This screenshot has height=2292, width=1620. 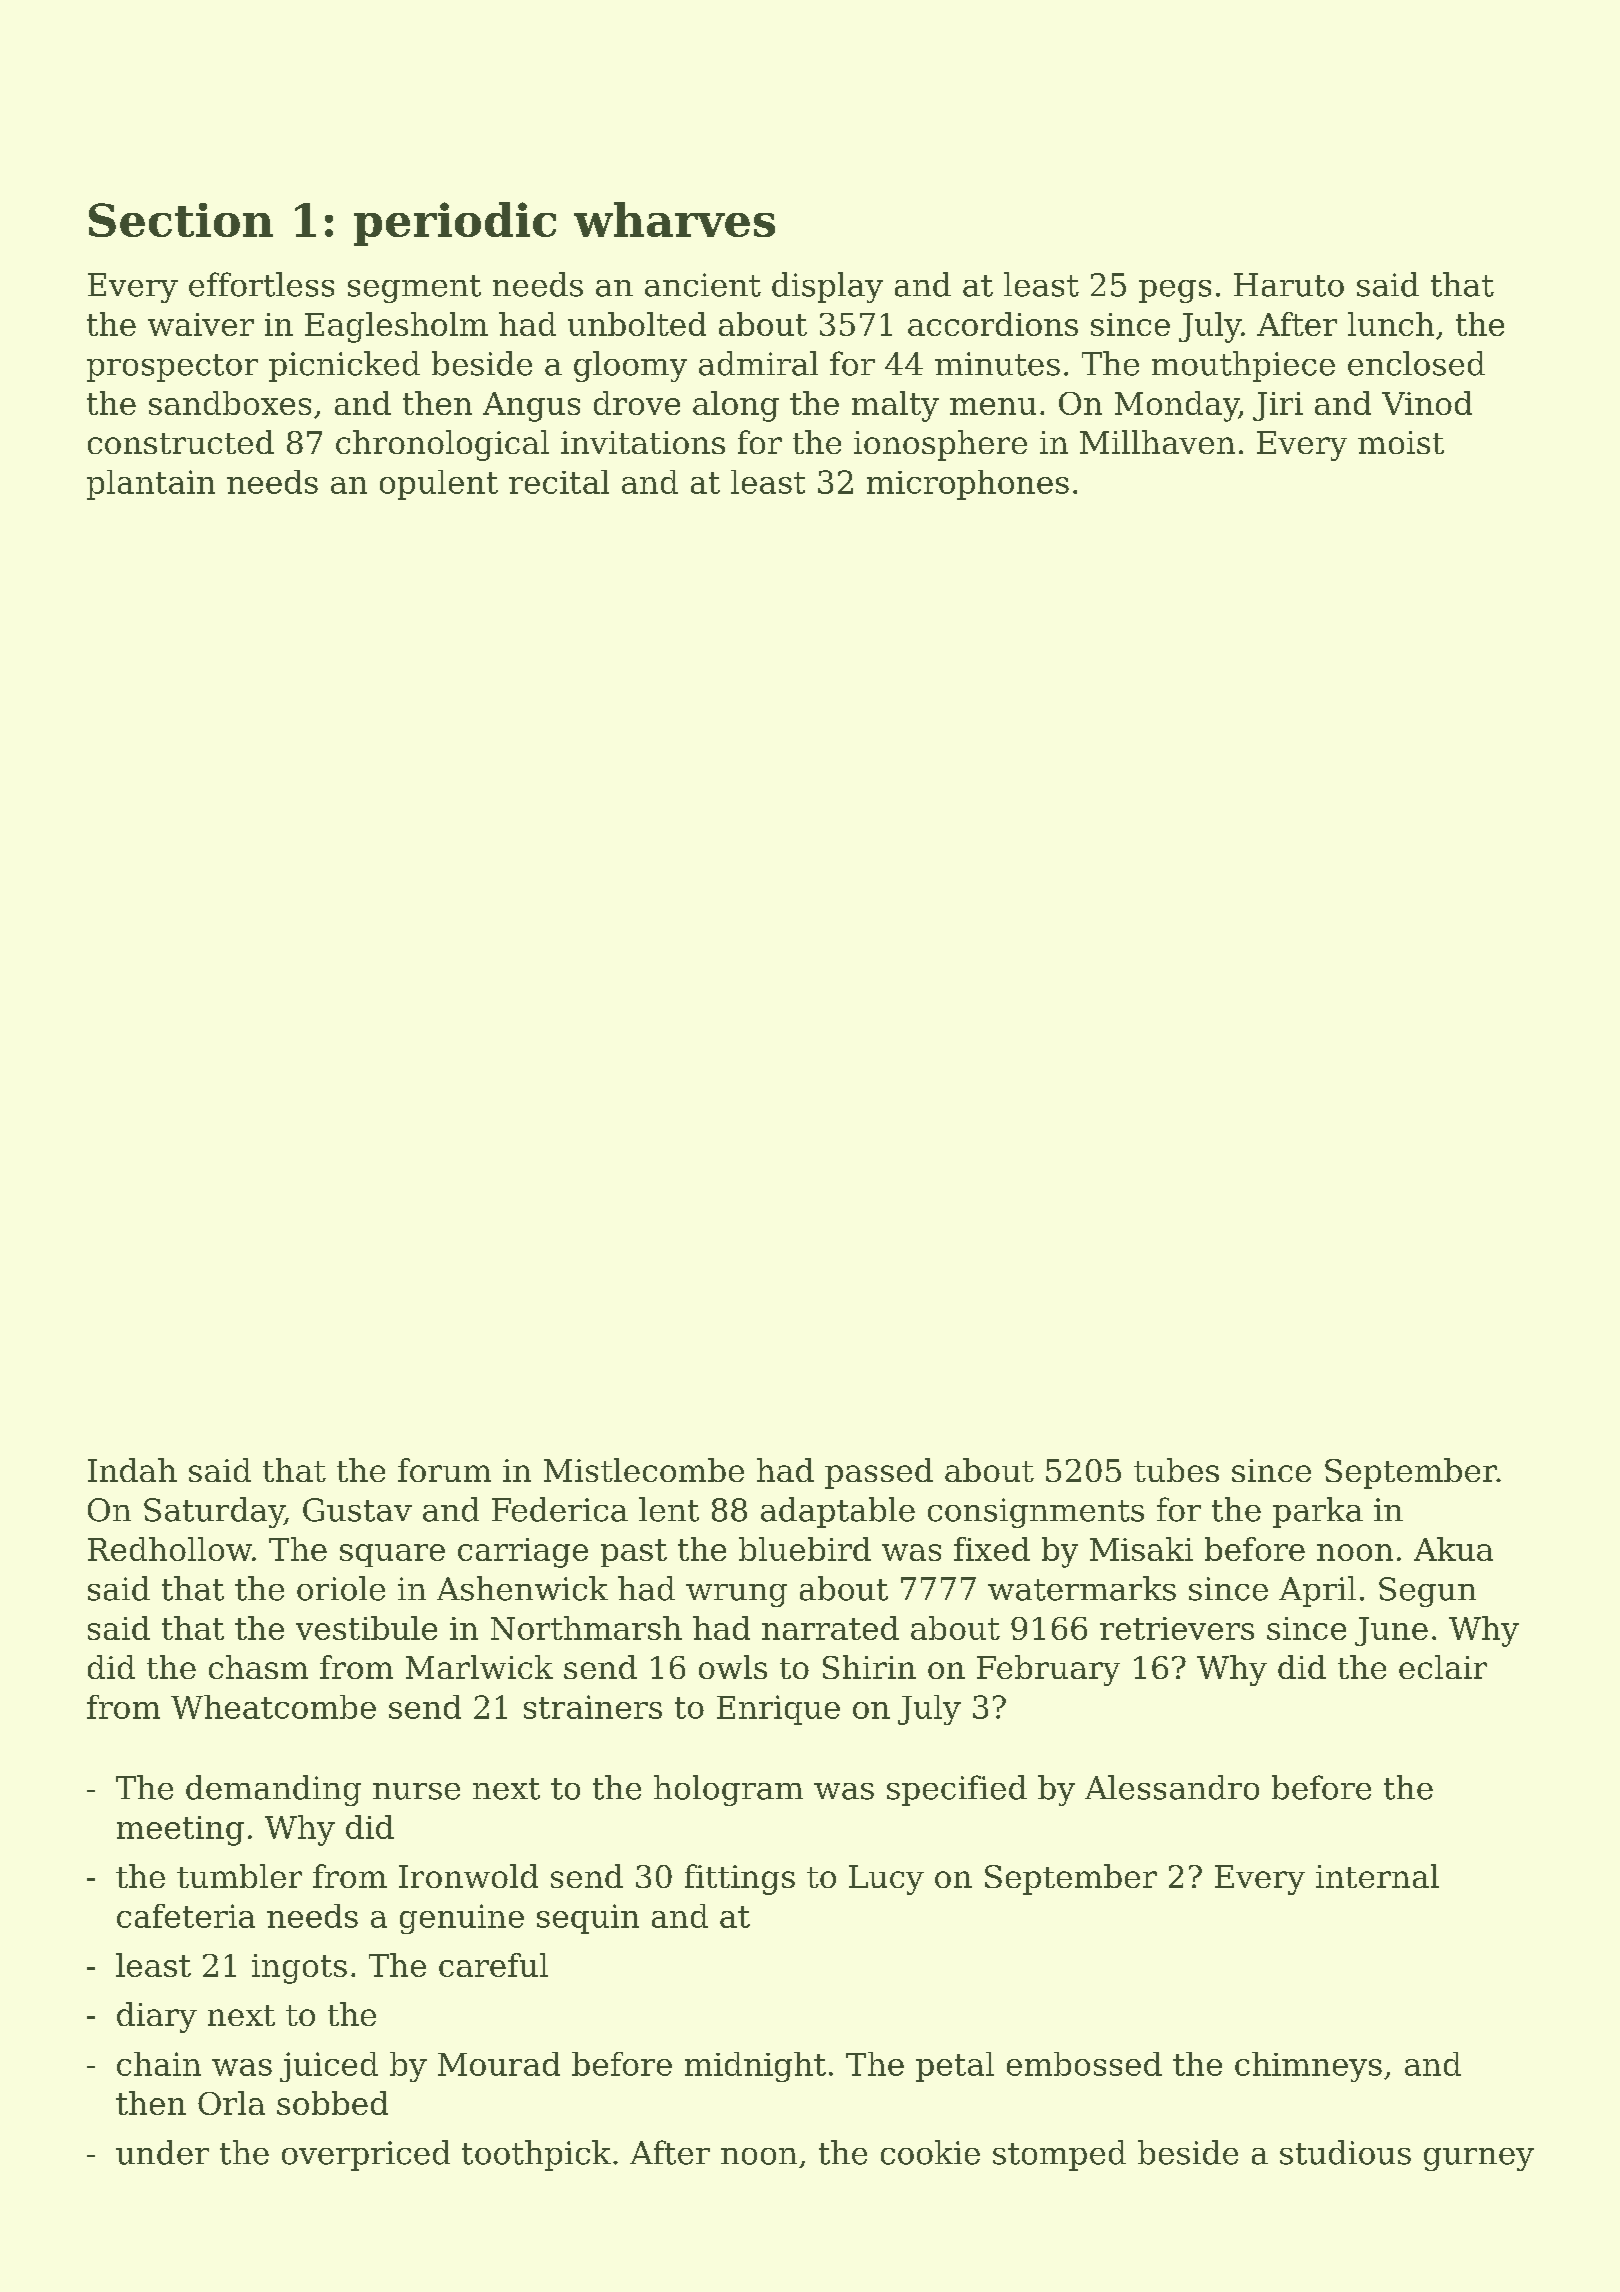 I want to click on bluebird, so click(x=805, y=1549).
